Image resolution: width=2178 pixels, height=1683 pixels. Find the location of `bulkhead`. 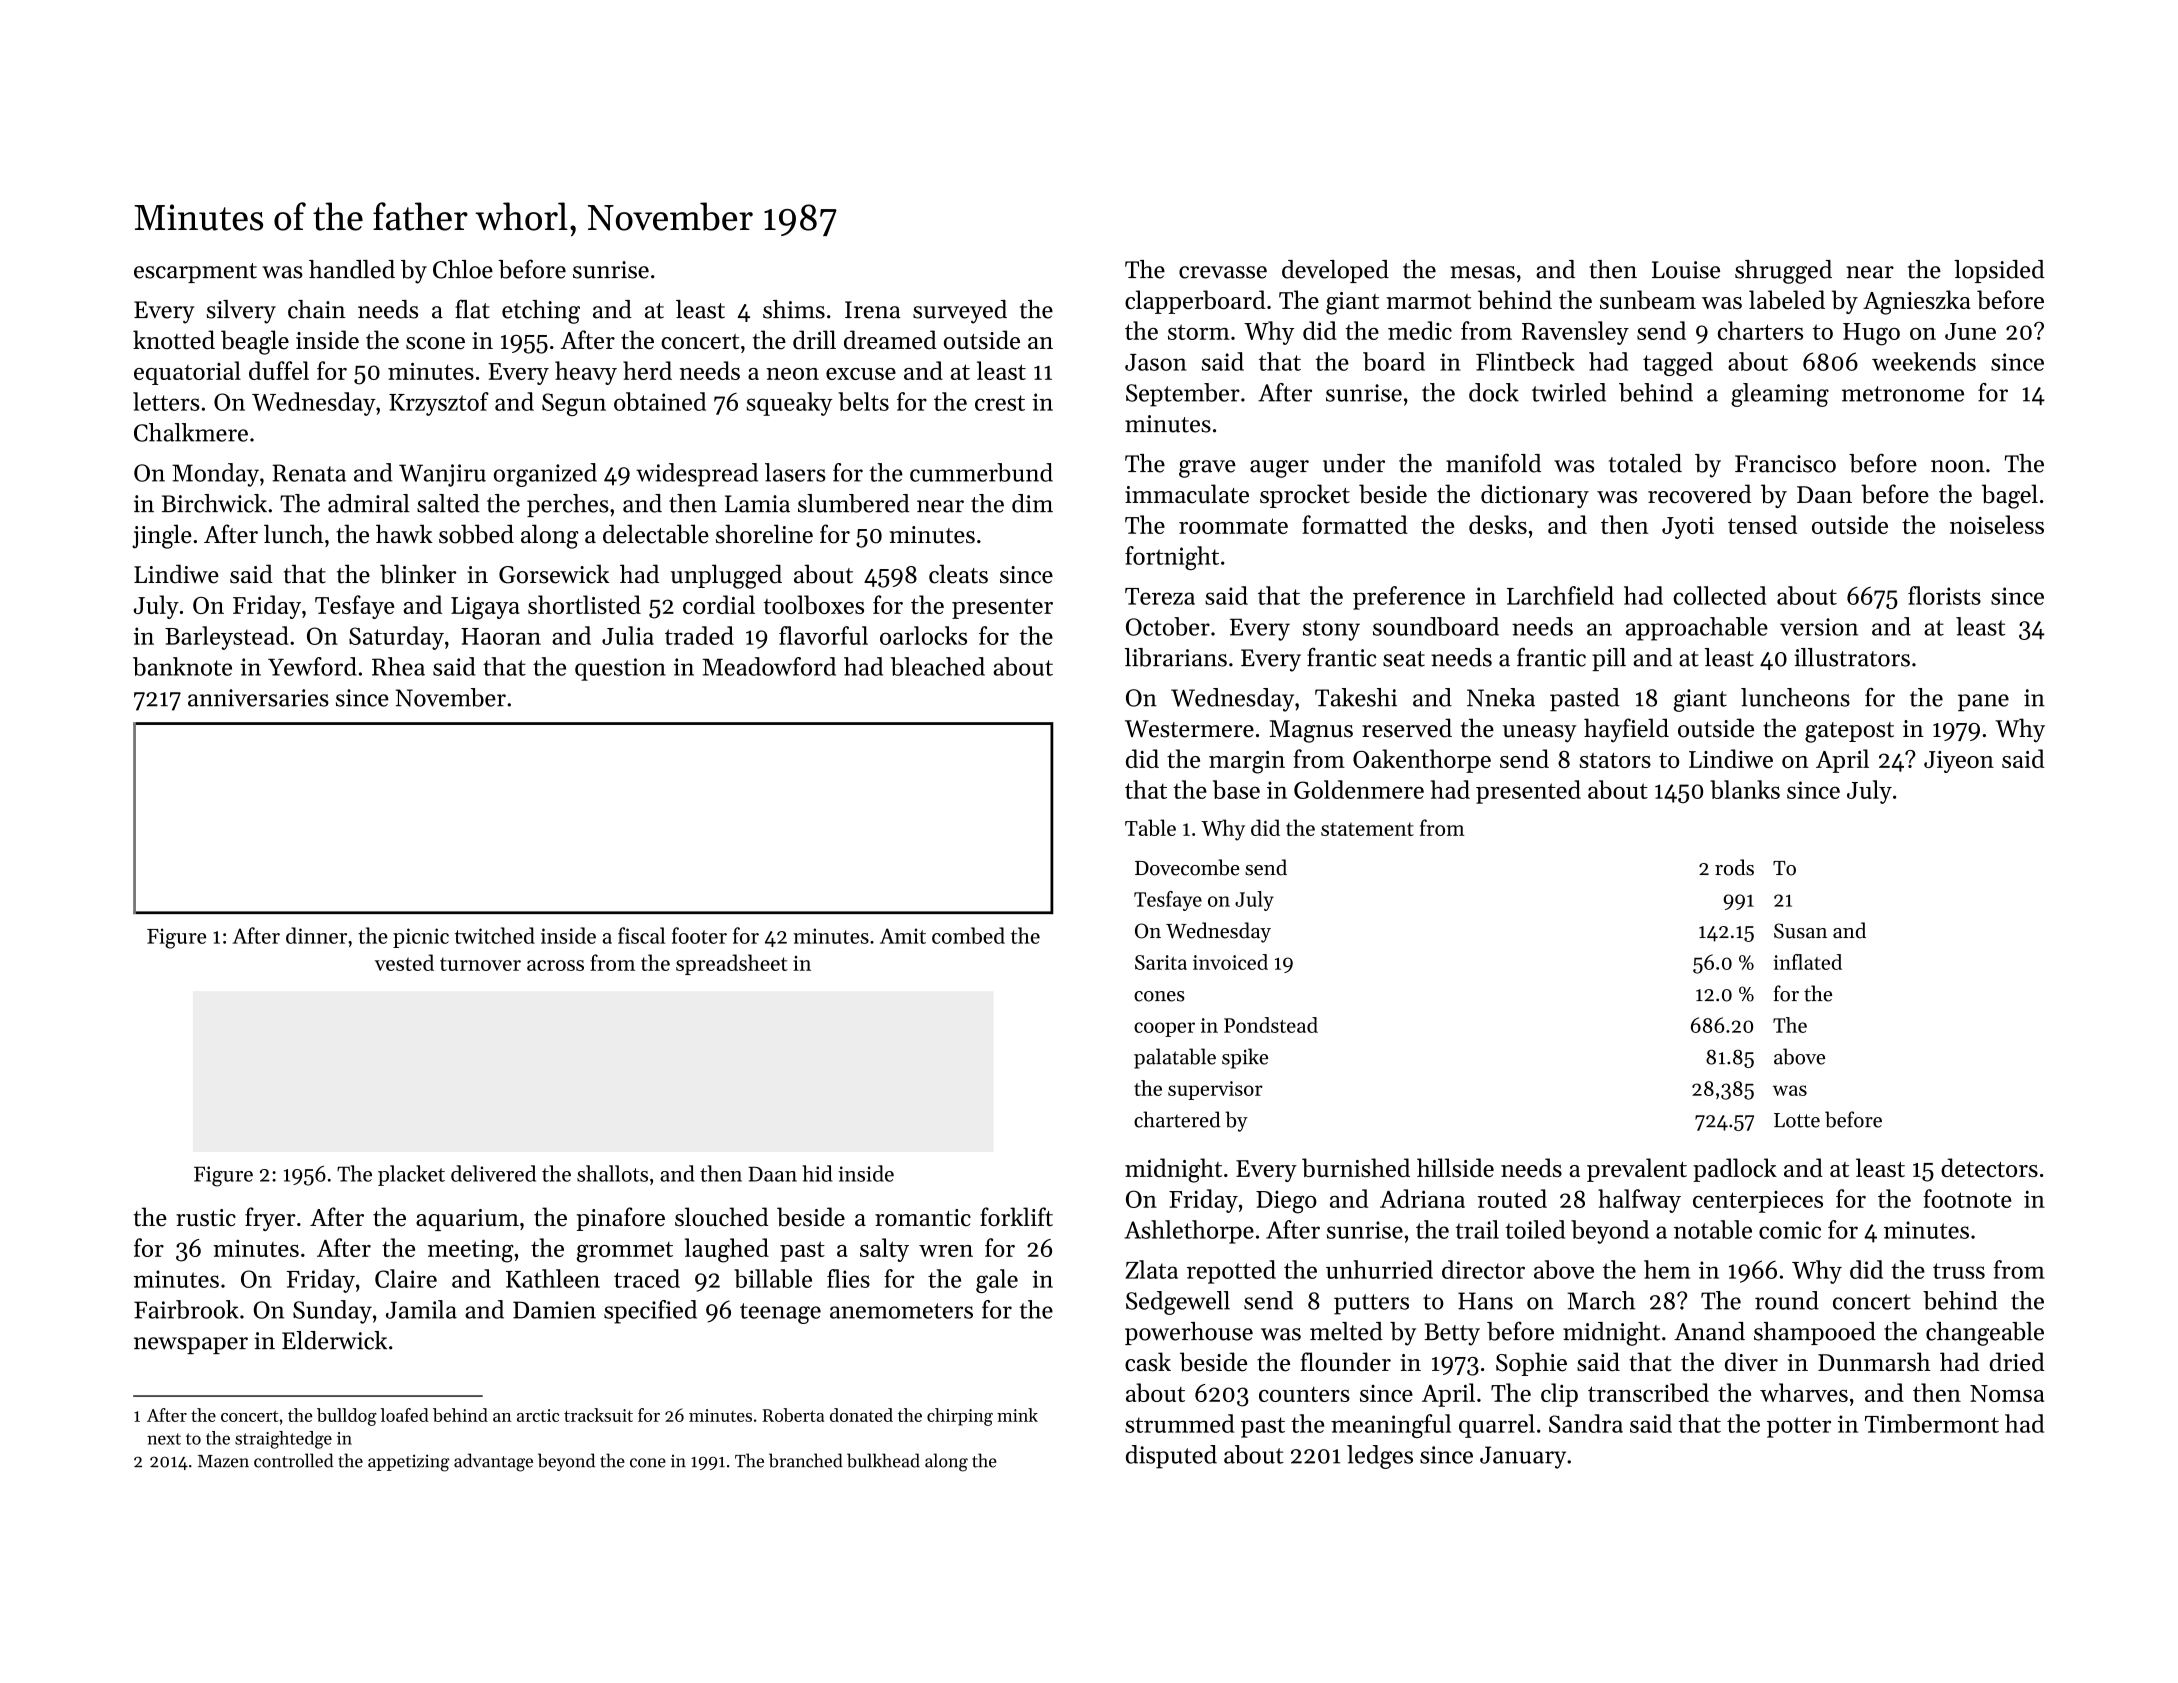

bulkhead is located at coordinates (883, 1460).
